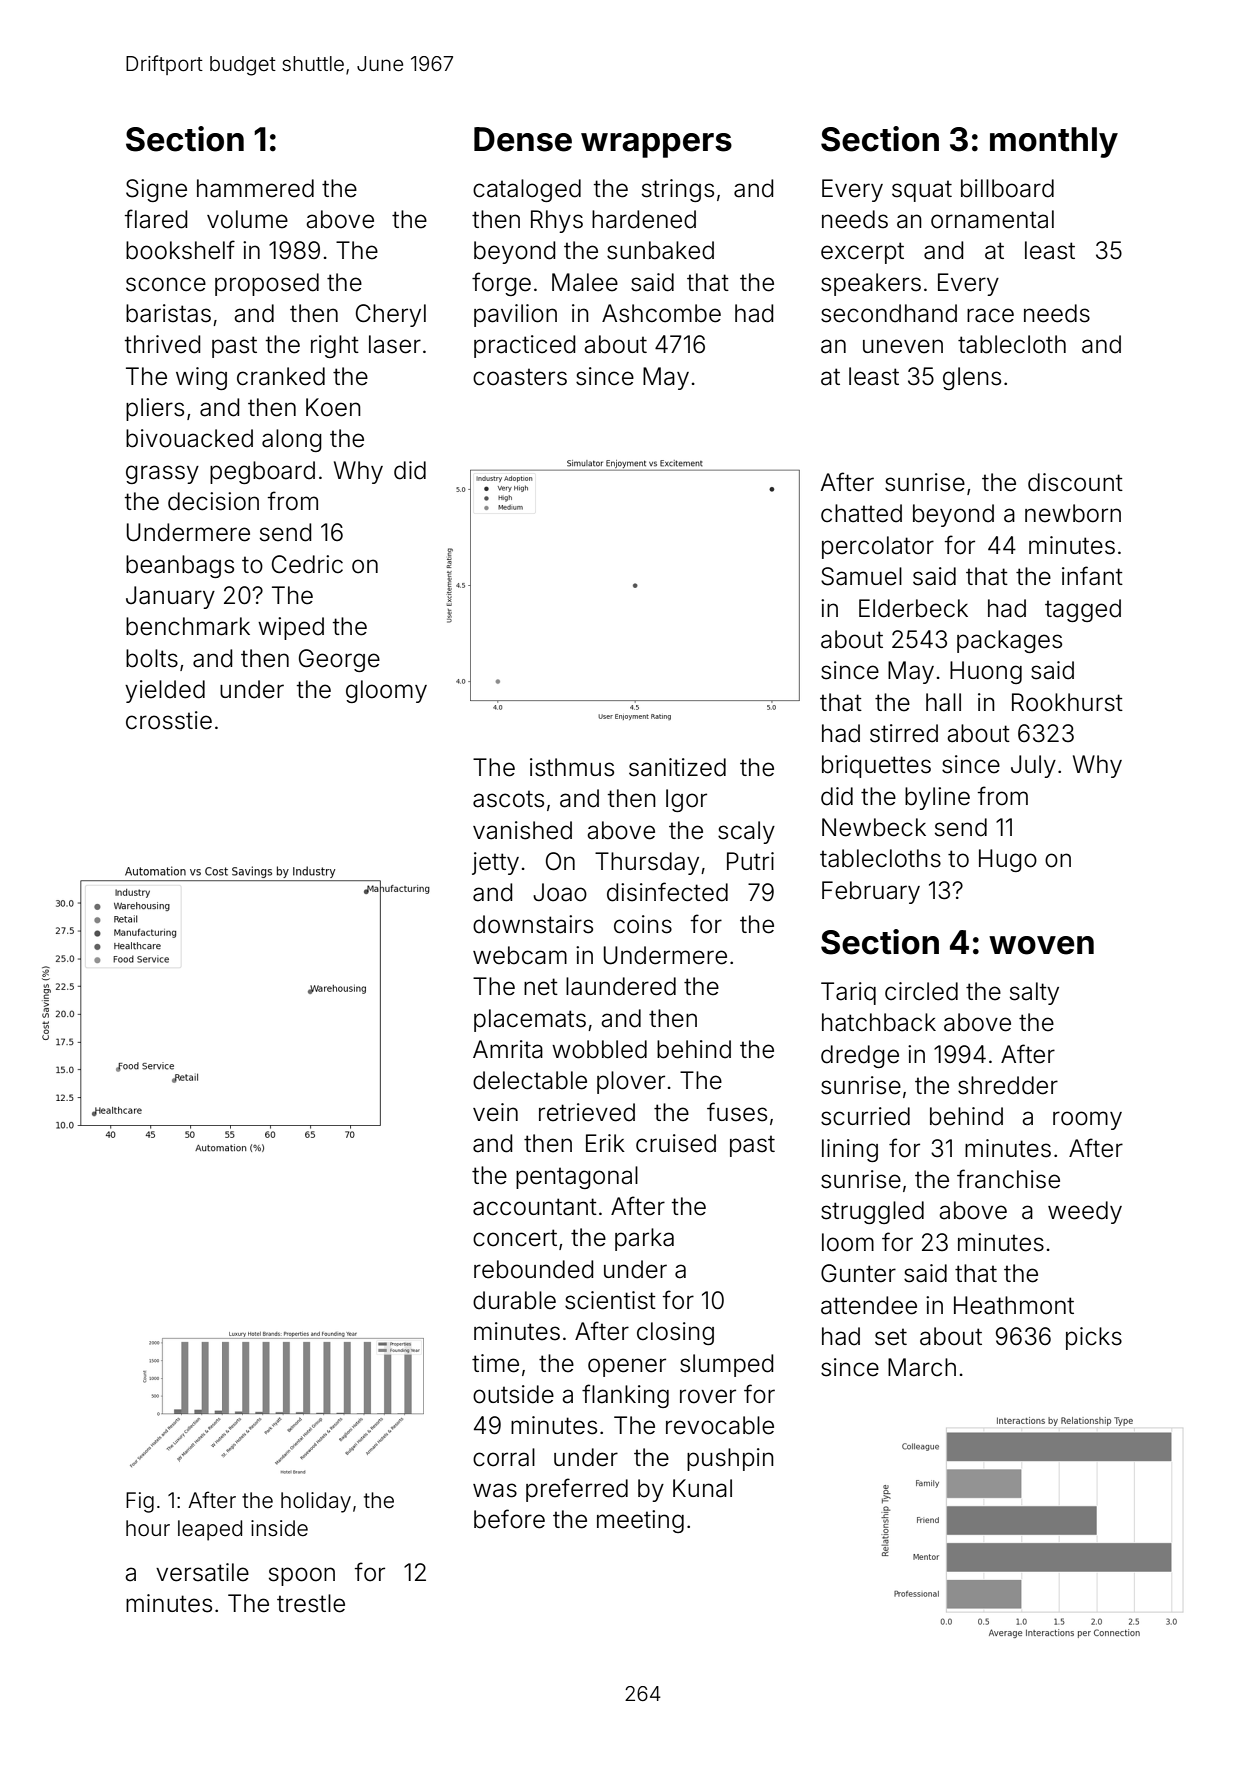 The width and height of the document is (1248, 1765). Describe the element at coordinates (523, 139) in the document. I see `Dense` at that location.
